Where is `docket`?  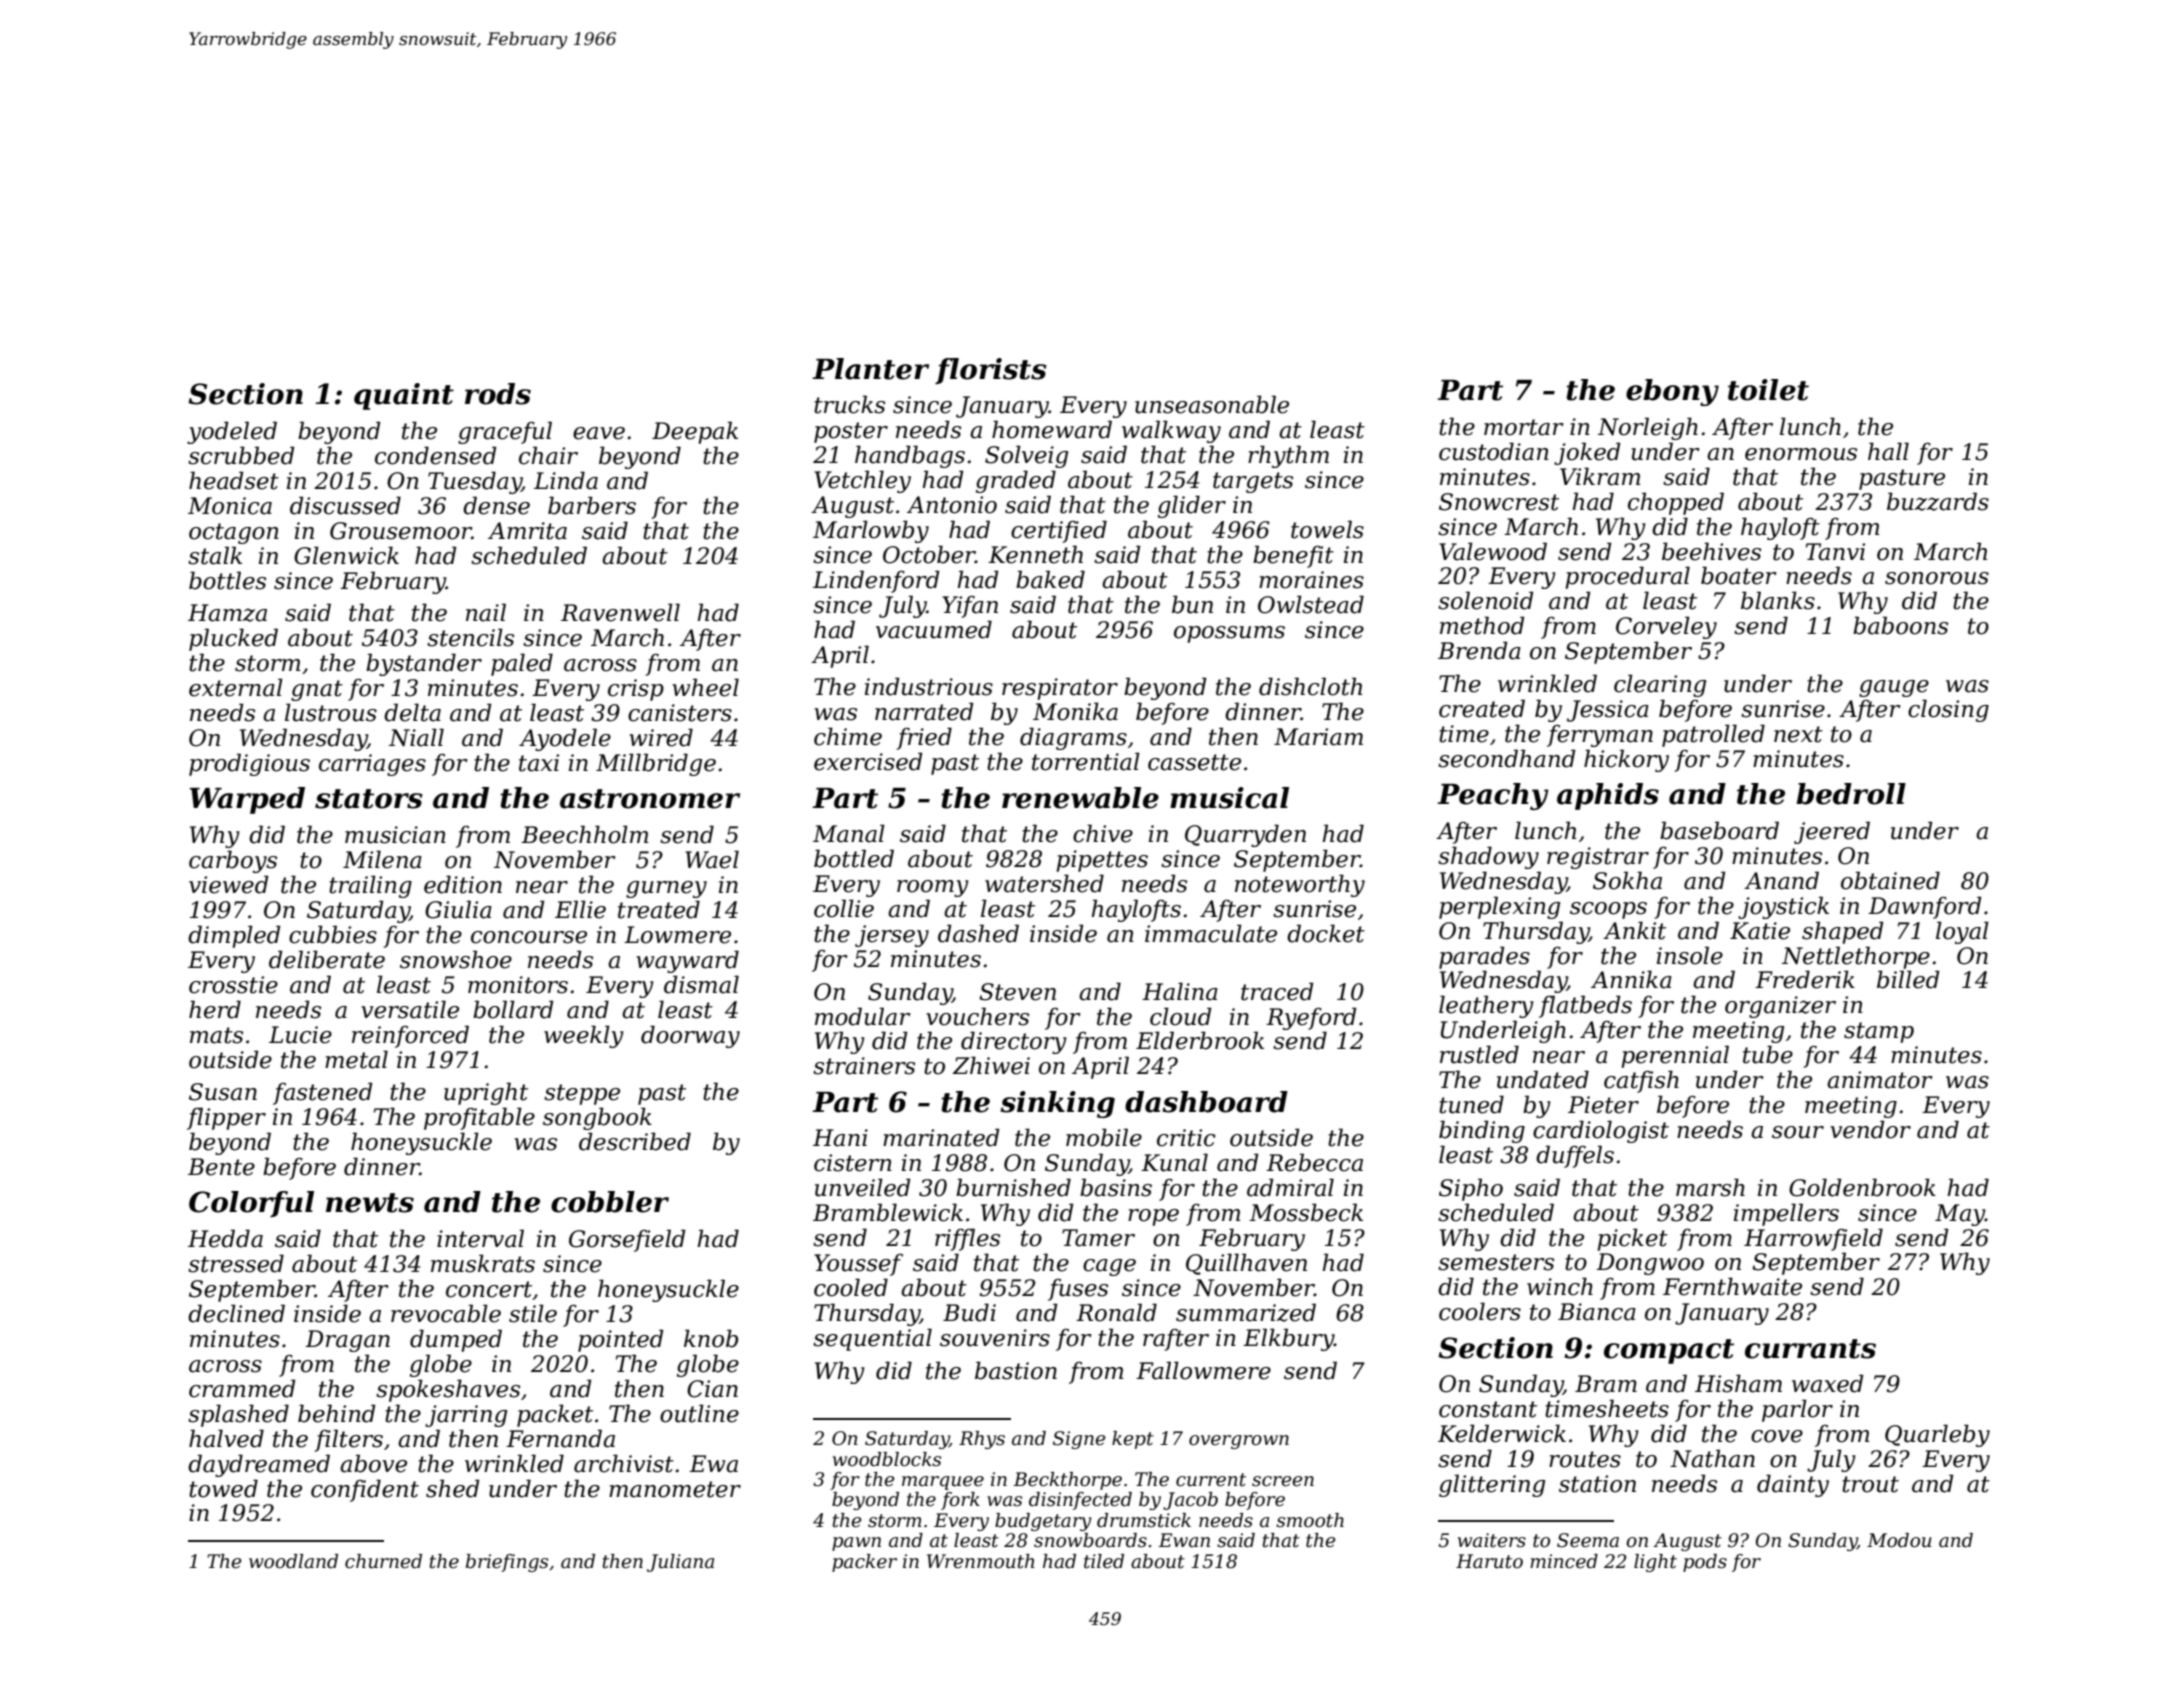
docket is located at coordinates (1326, 933).
